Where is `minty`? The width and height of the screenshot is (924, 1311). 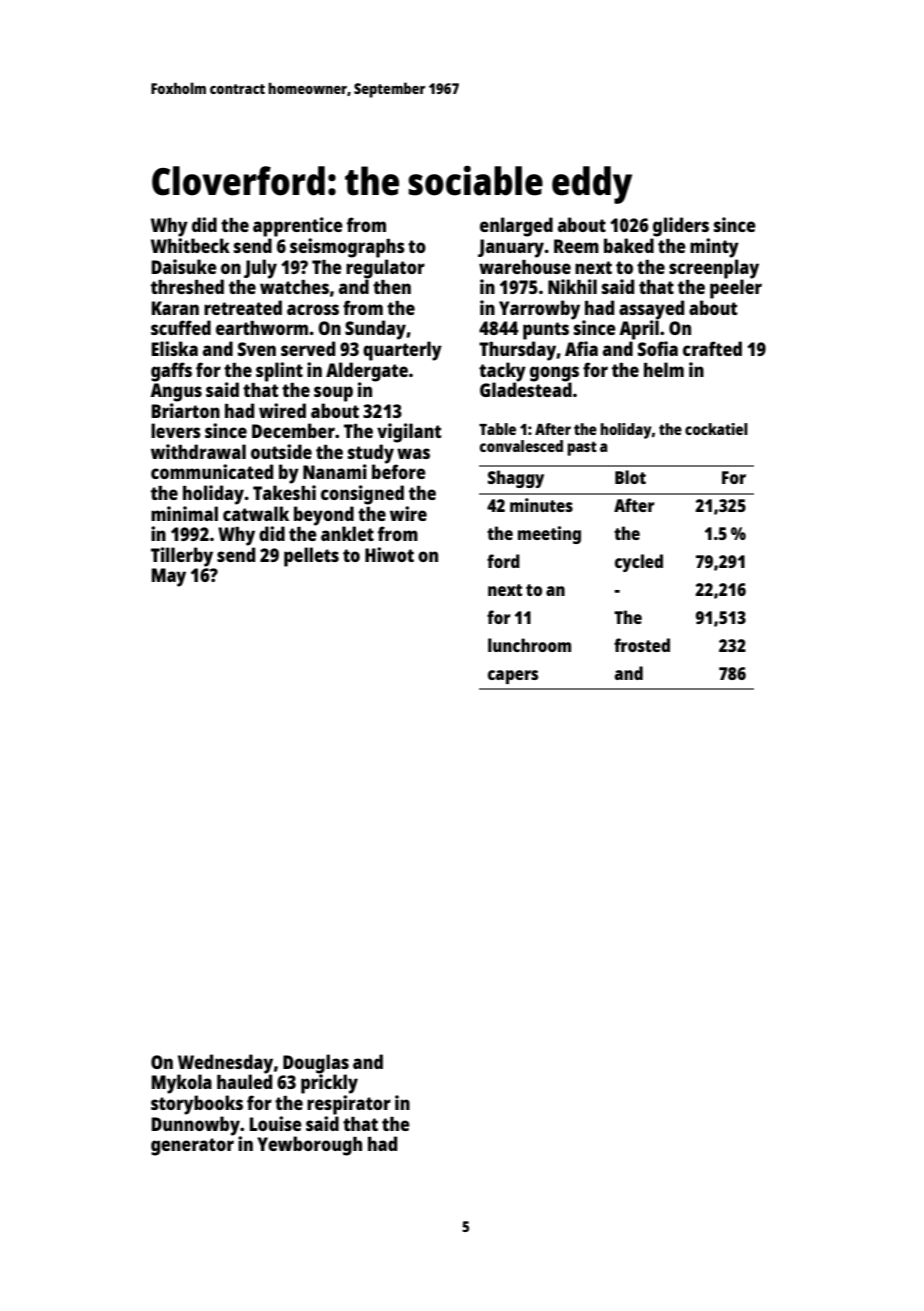 minty is located at coordinates (714, 248).
